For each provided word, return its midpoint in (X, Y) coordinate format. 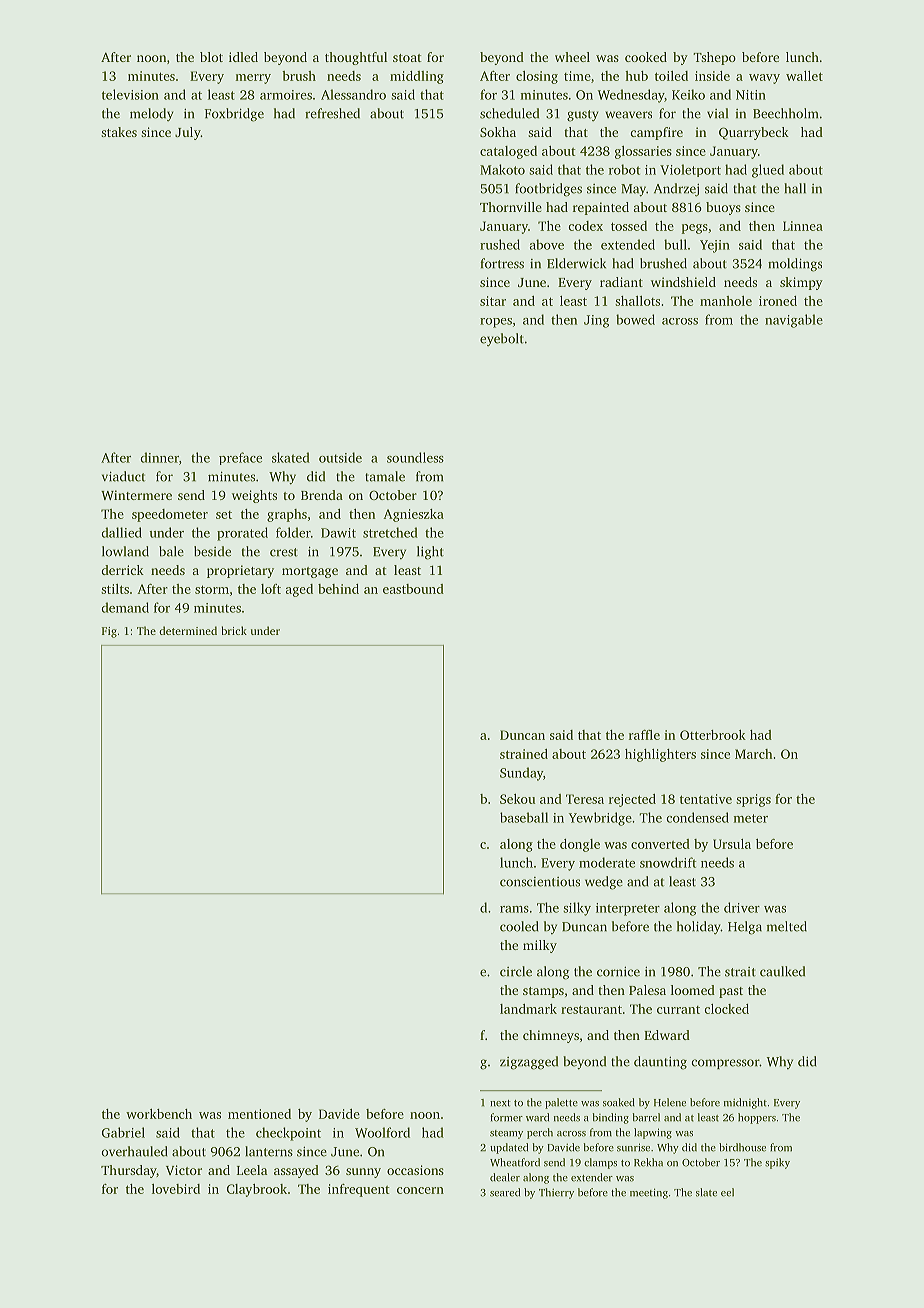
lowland (125, 551)
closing (537, 77)
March (754, 754)
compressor (725, 1064)
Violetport (690, 170)
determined (188, 630)
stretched (390, 532)
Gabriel (123, 1132)
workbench (159, 1114)
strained (524, 754)
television (130, 94)
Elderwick (576, 263)
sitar (493, 301)
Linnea (803, 226)
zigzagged (529, 1063)
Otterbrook (713, 735)
